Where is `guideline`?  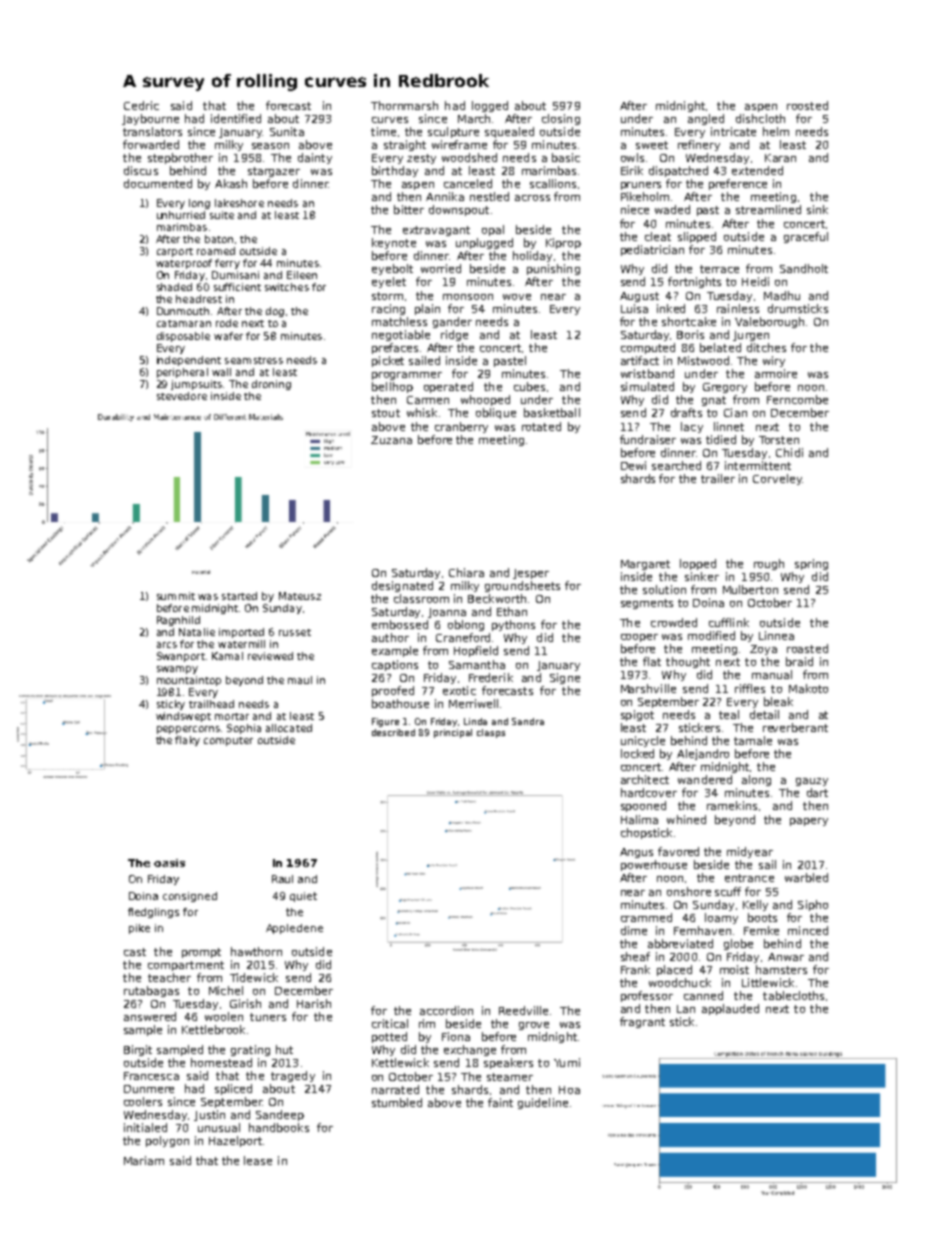
guideline is located at coordinates (543, 1103).
